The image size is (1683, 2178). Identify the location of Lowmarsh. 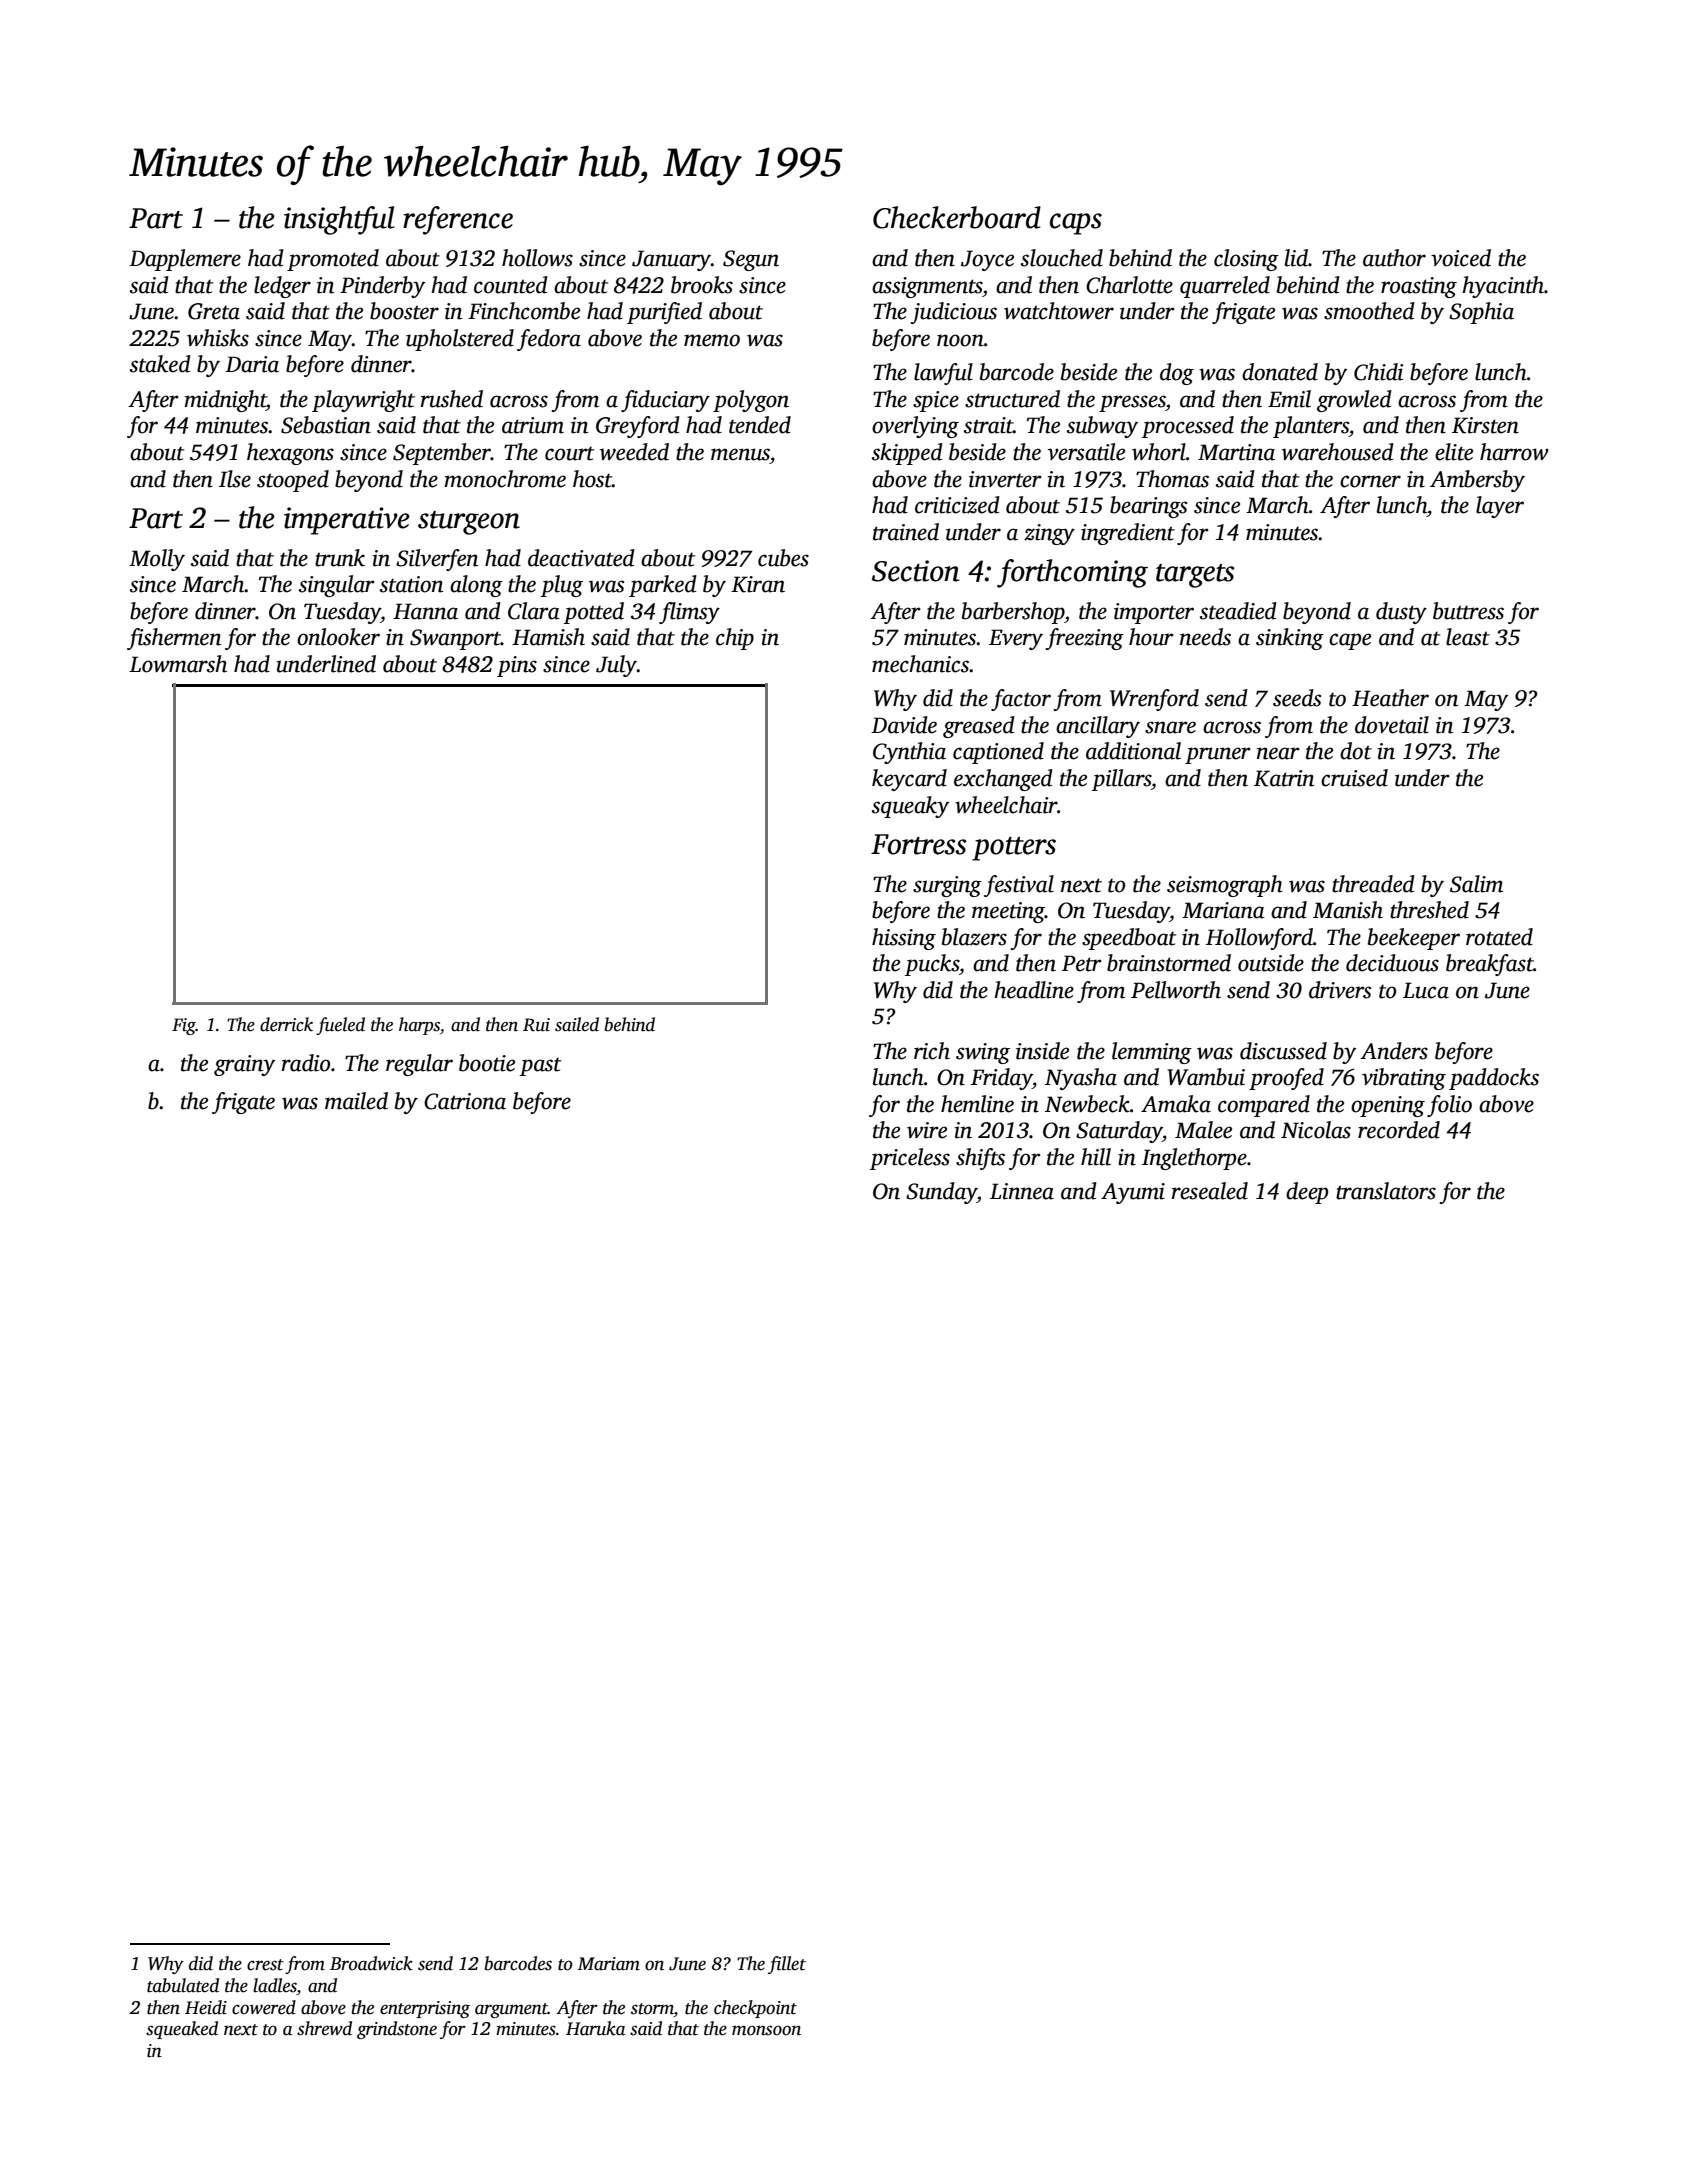
(178, 664).
